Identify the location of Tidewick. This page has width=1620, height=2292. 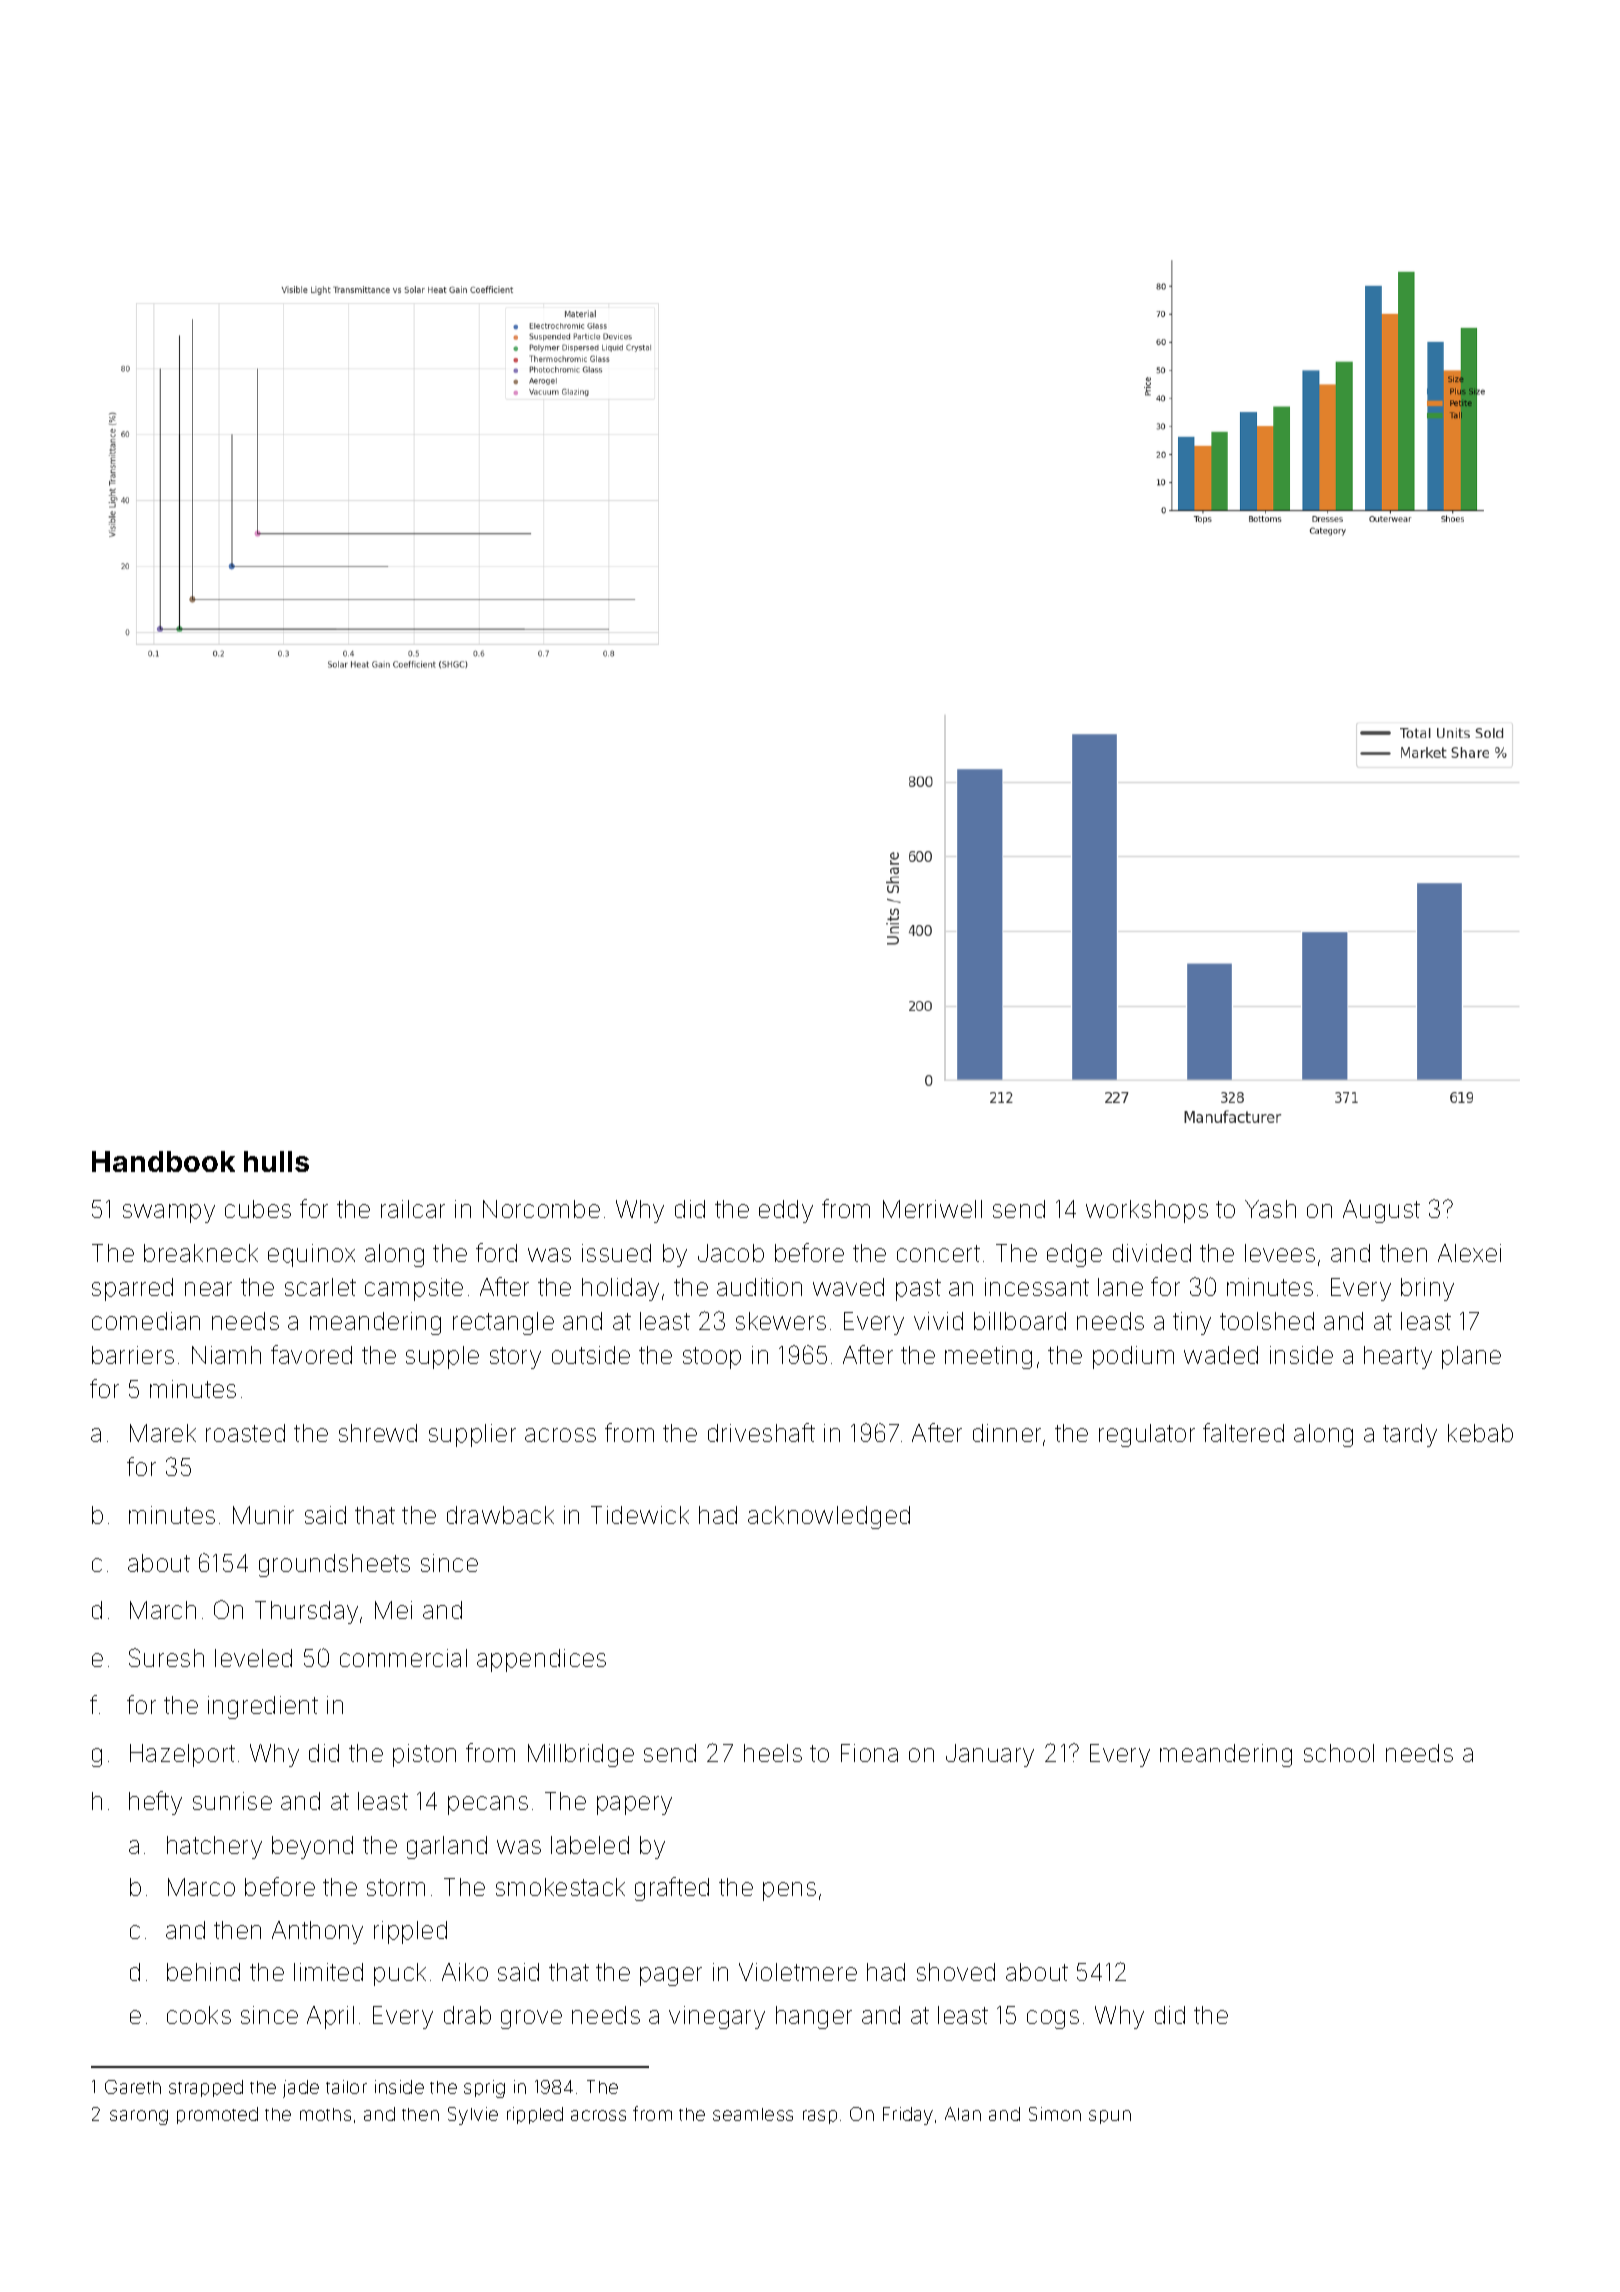
(640, 1515).
